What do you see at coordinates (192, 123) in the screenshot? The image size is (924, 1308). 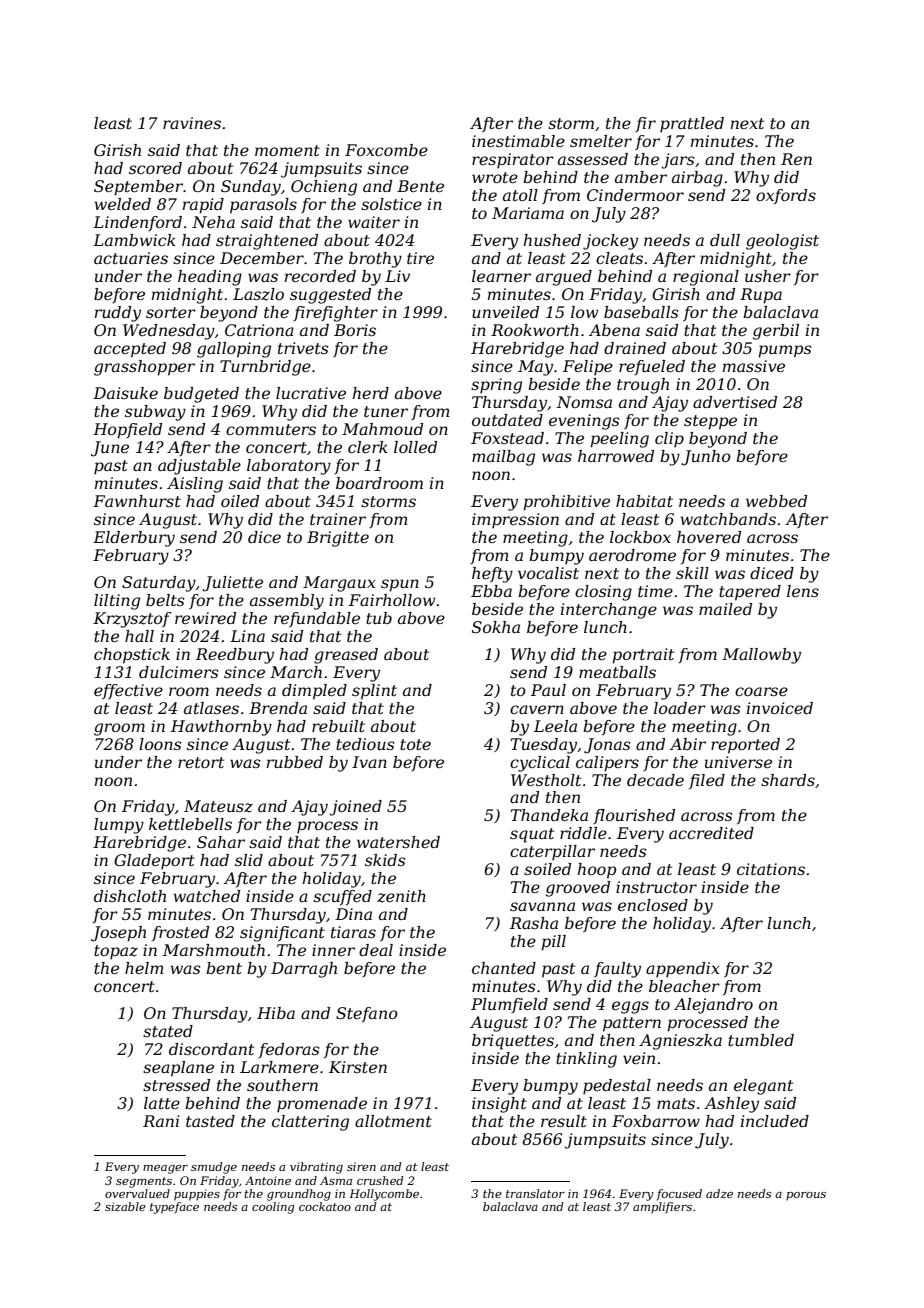 I see `ravines` at bounding box center [192, 123].
